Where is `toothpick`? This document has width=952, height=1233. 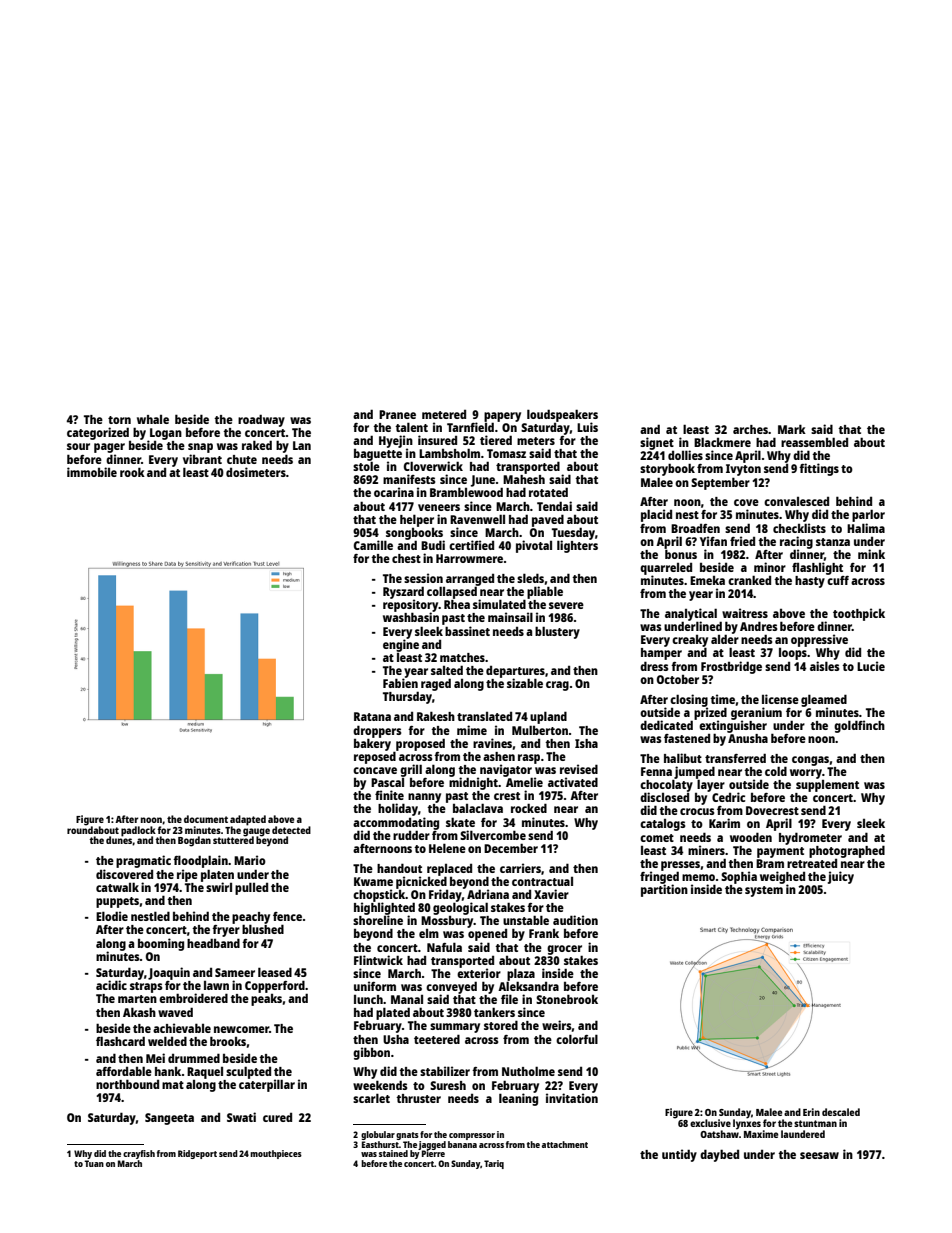
toothpick is located at coordinates (859, 614).
